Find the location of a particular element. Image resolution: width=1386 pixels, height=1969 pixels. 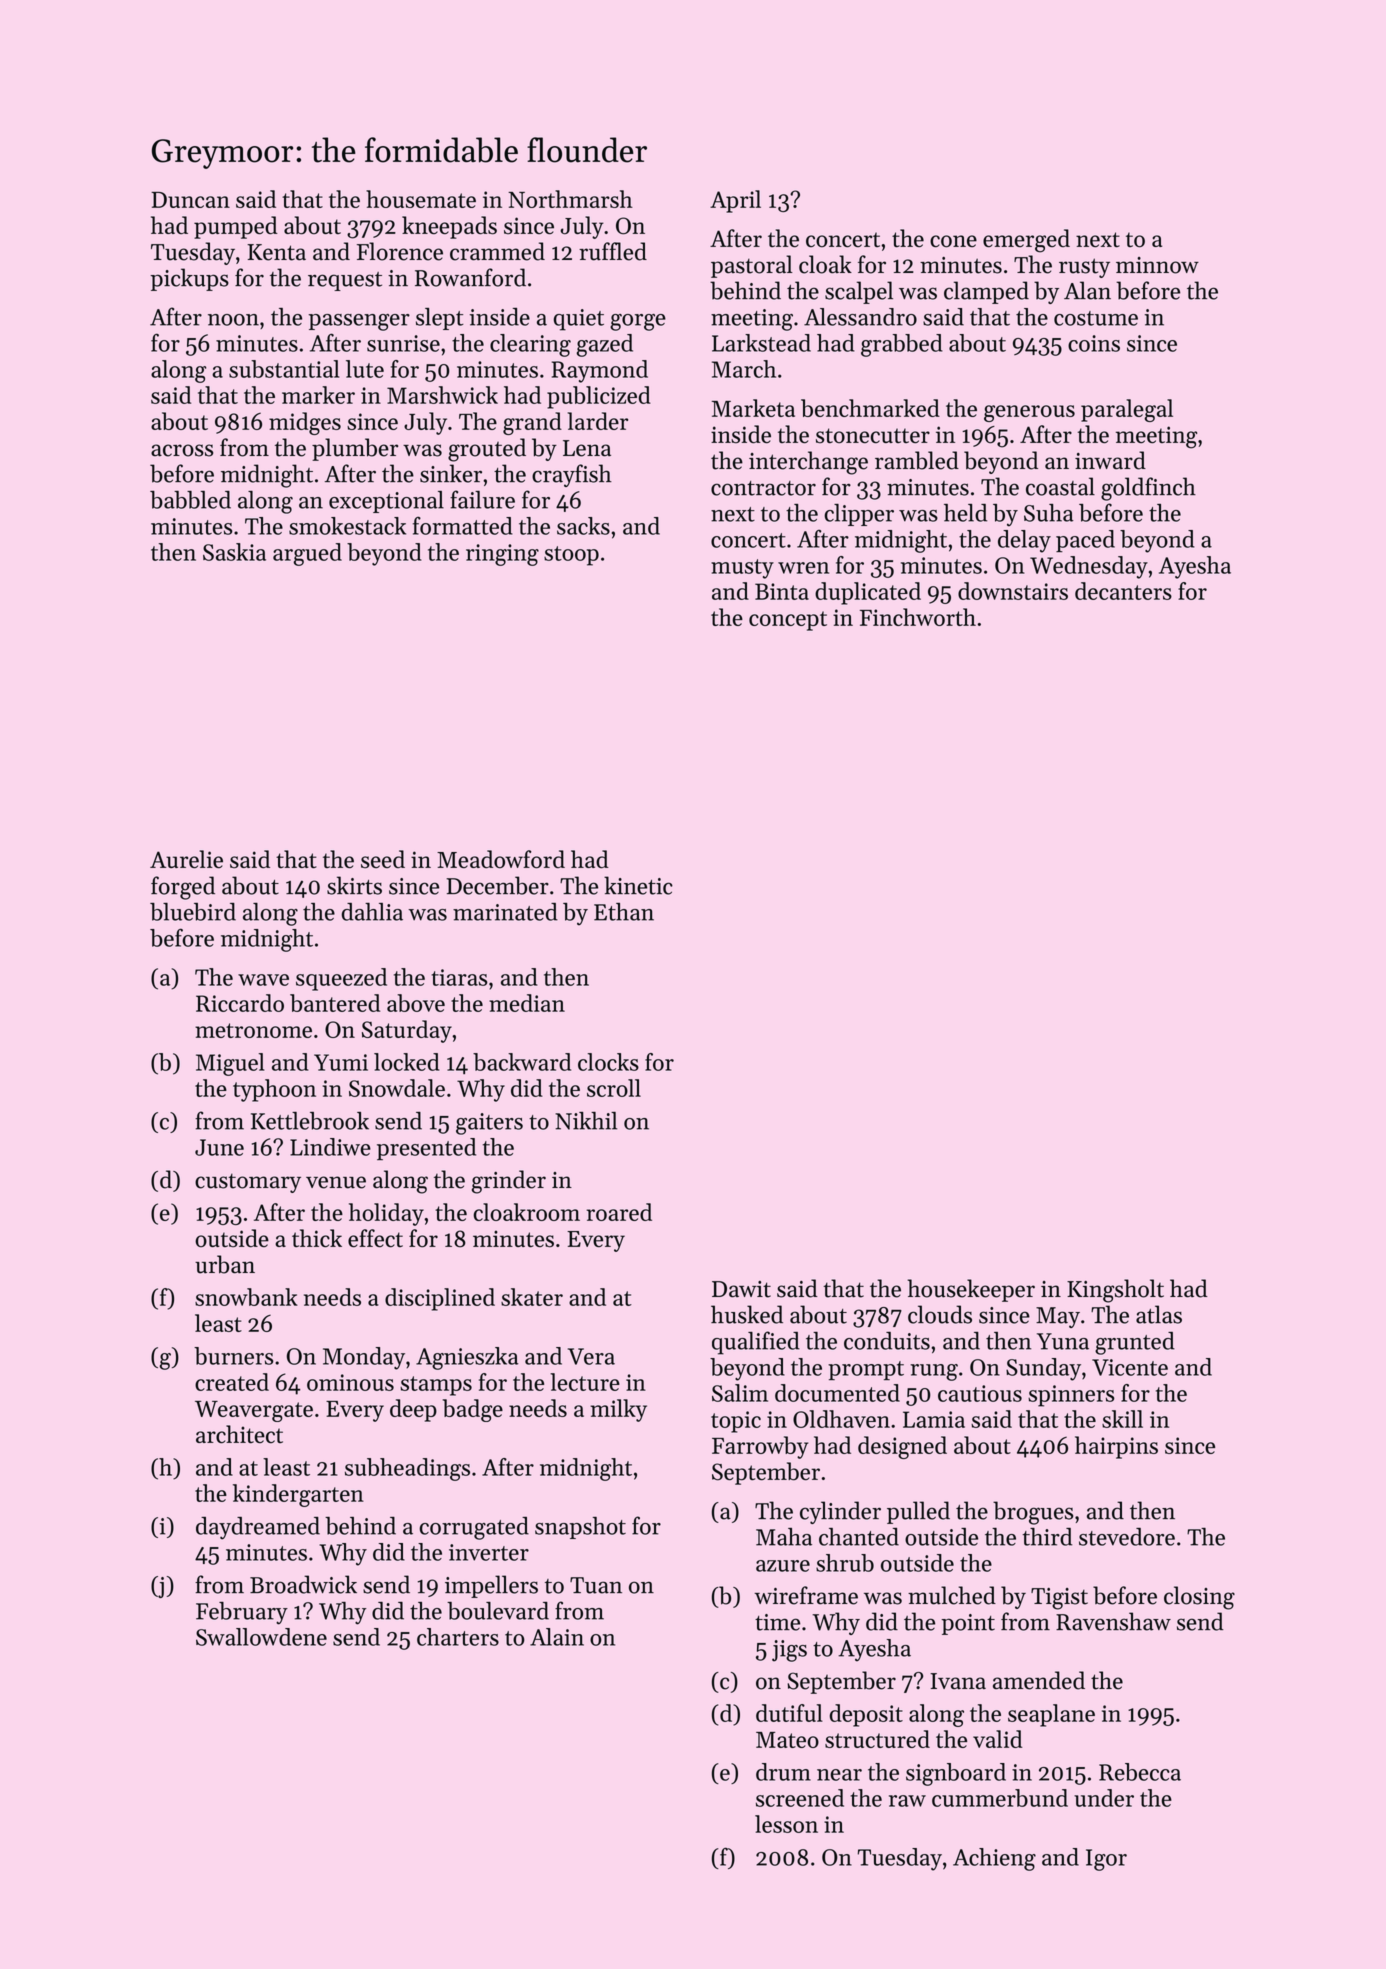

roared is located at coordinates (619, 1212).
